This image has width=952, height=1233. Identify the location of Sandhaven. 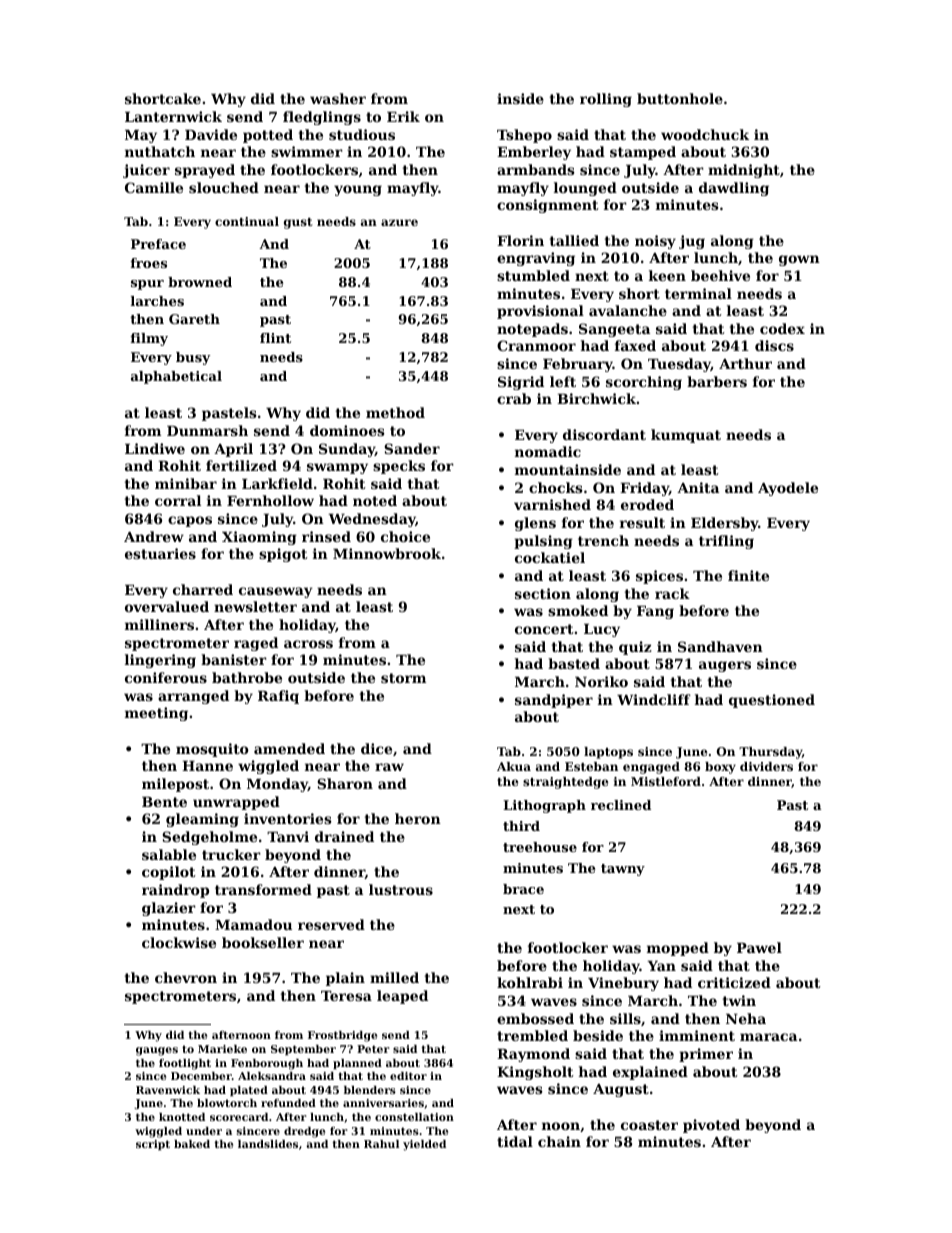
(720, 646).
